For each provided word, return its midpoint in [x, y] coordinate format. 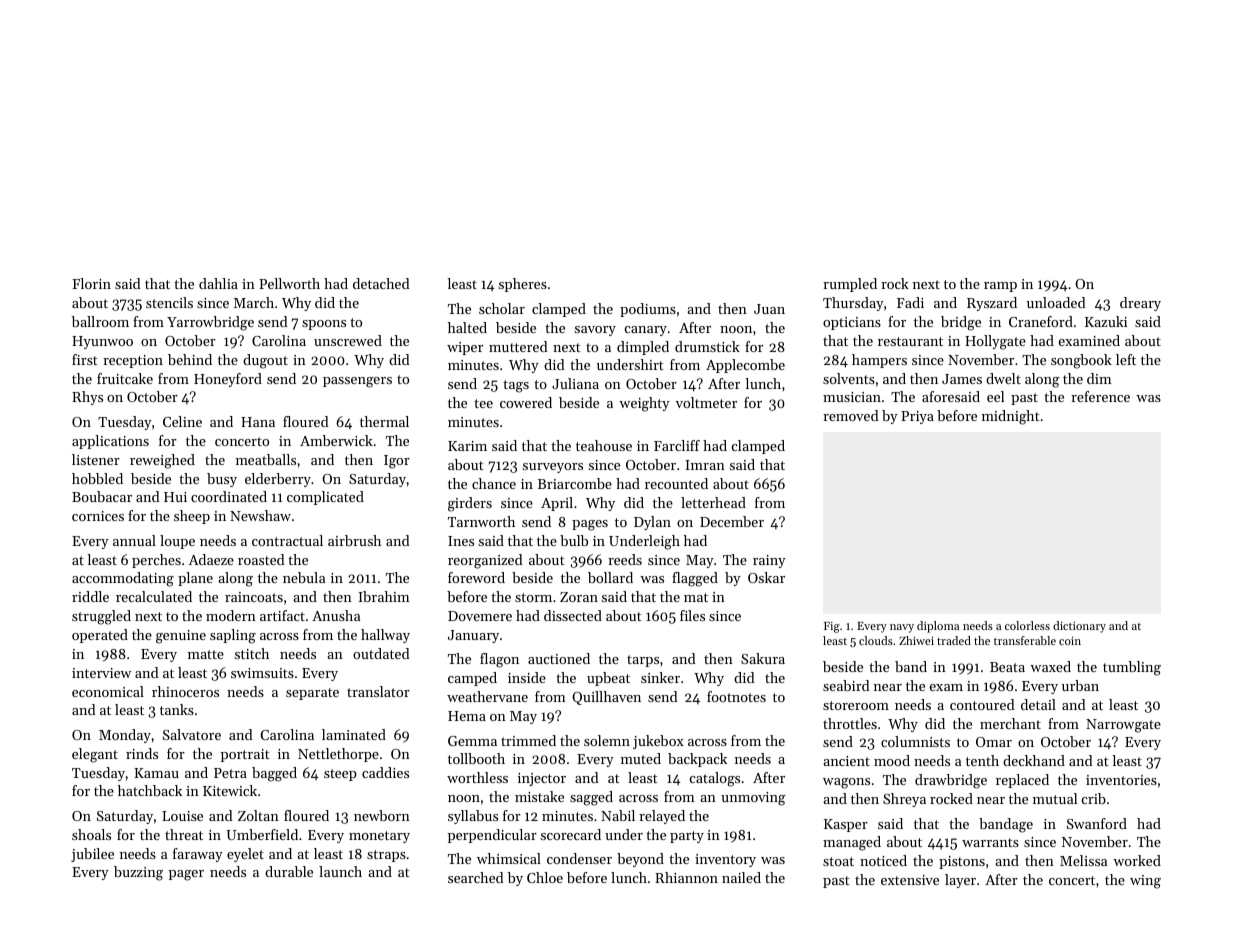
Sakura [763, 658]
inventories [1121, 780]
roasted [261, 559]
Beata [1007, 667]
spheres [523, 285]
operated [100, 636]
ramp [1000, 287]
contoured [982, 704]
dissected [573, 615]
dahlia [218, 283]
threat [184, 834]
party [687, 837]
